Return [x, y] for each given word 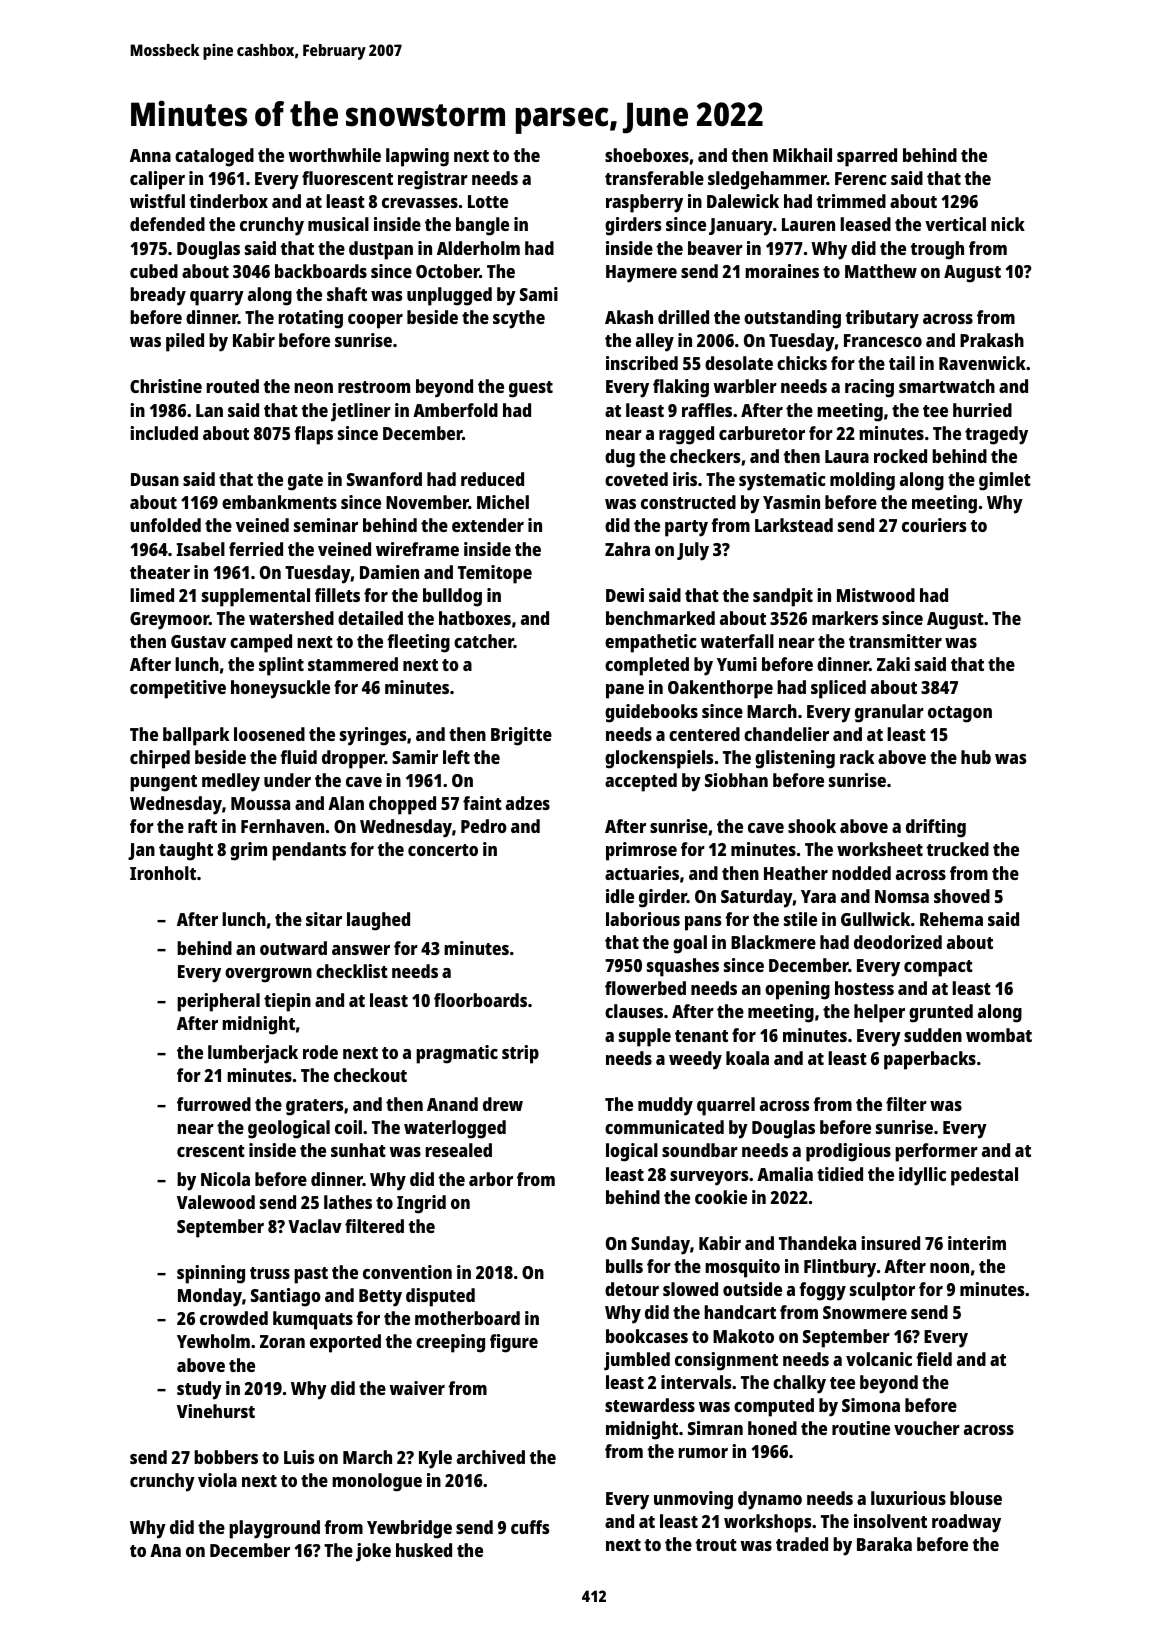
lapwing [417, 157]
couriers [934, 525]
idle [620, 896]
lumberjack [253, 1054]
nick [1008, 224]
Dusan [155, 479]
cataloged [214, 157]
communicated [664, 1127]
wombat [999, 1035]
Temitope [495, 574]
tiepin [287, 1002]
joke [373, 1552]
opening [797, 990]
